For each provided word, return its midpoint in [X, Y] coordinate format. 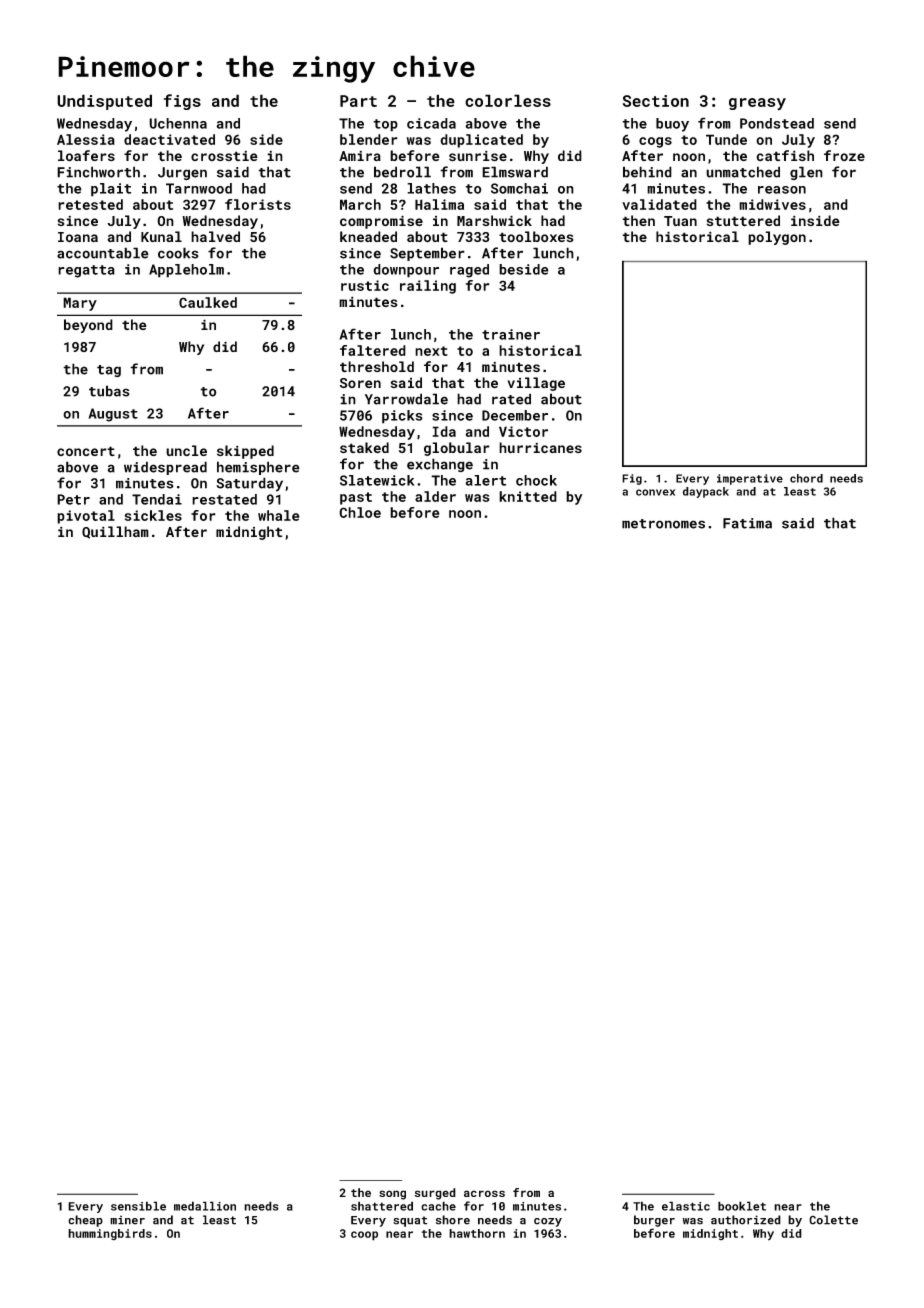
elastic [686, 1206]
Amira [360, 156]
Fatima [747, 523]
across [484, 1193]
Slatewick [377, 480]
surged [435, 1194]
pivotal [86, 517]
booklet [742, 1206]
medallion [205, 1206]
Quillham [115, 532]
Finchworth [98, 172]
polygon [777, 238]
